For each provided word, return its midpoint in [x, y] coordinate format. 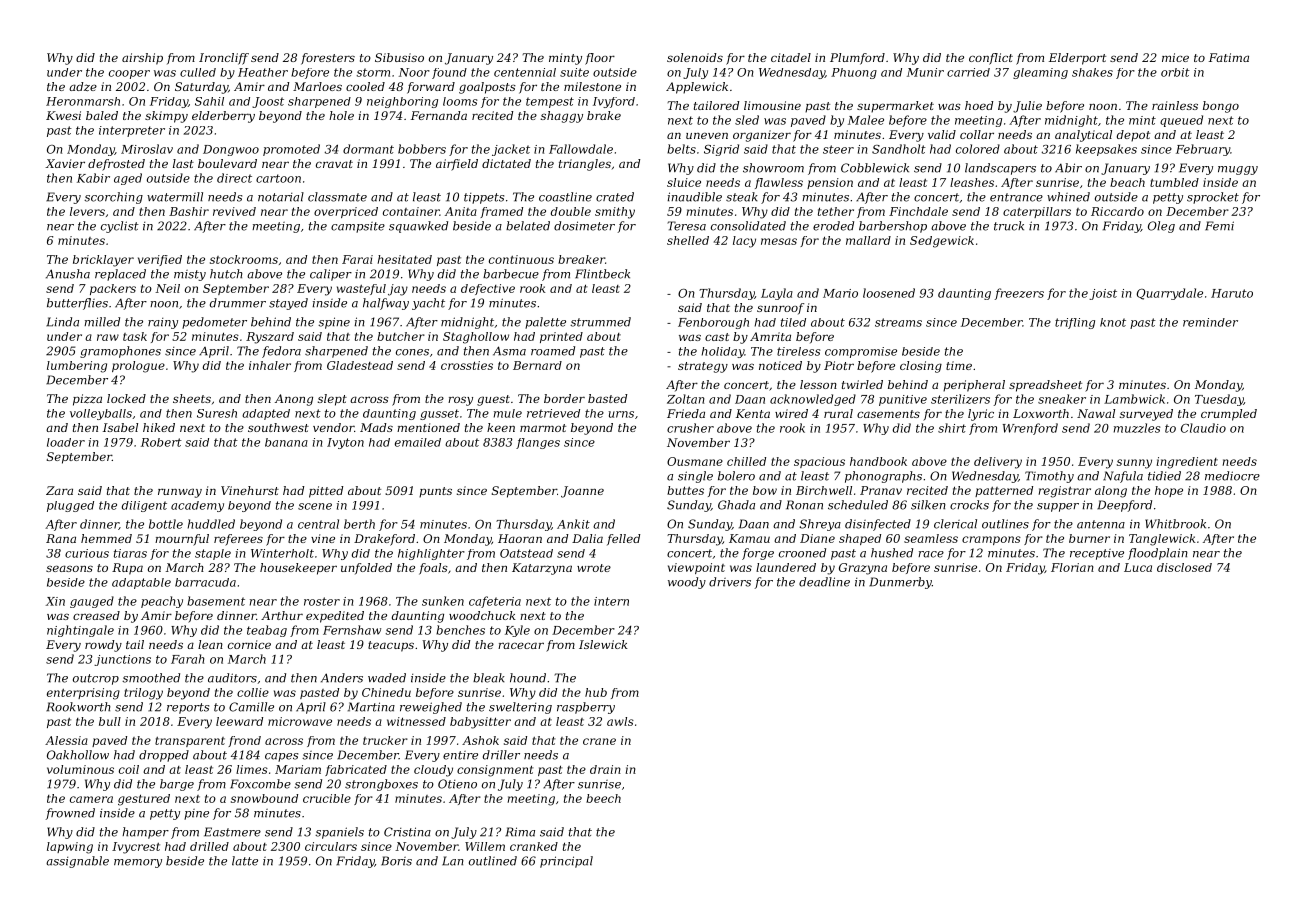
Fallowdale [581, 149]
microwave [300, 721]
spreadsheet [1045, 386]
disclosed [1184, 567]
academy [197, 506]
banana [286, 442]
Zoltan [686, 399]
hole [341, 115]
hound [528, 678]
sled [747, 120]
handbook [878, 461]
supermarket [895, 107]
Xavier [65, 163]
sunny [1134, 464]
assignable [77, 862]
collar [977, 134]
